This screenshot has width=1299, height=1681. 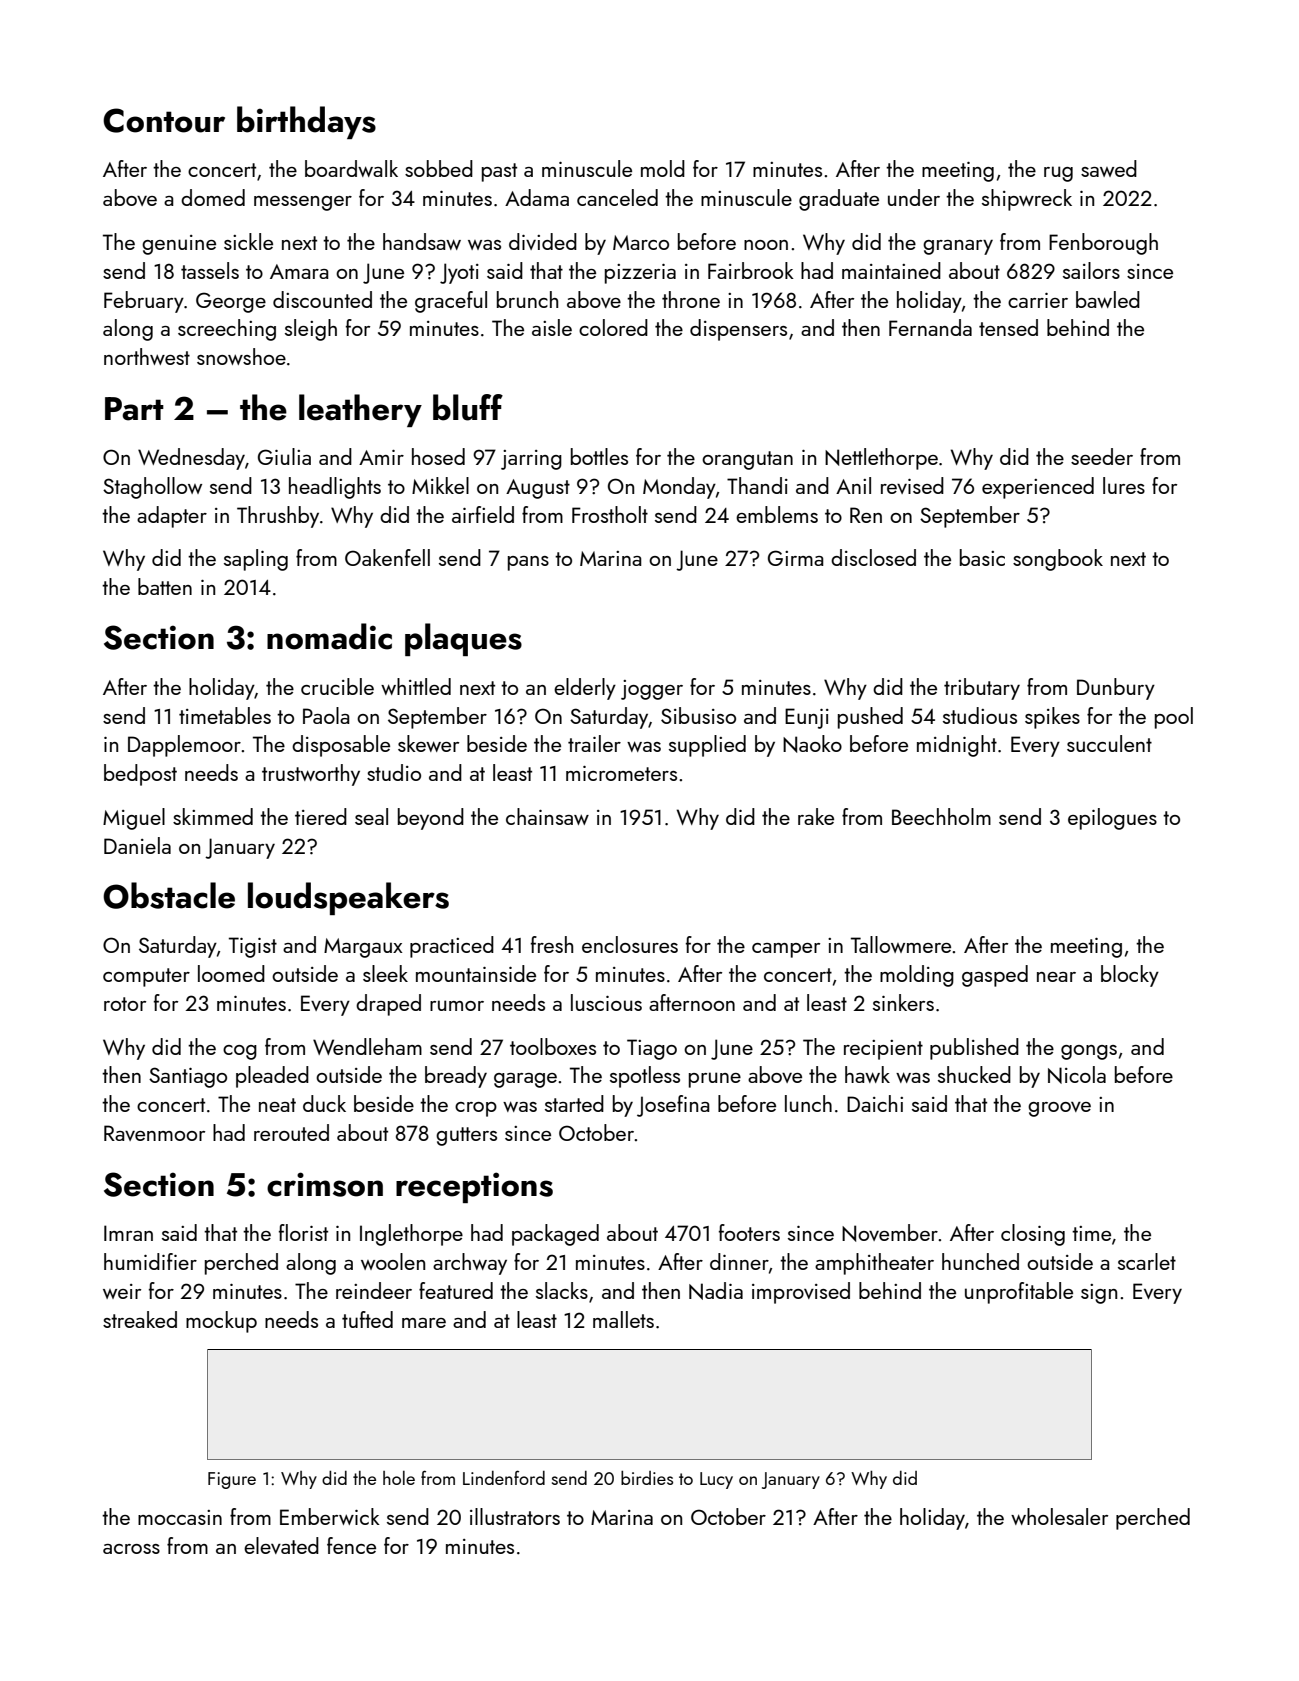 I want to click on Nicola, so click(x=1077, y=1075).
